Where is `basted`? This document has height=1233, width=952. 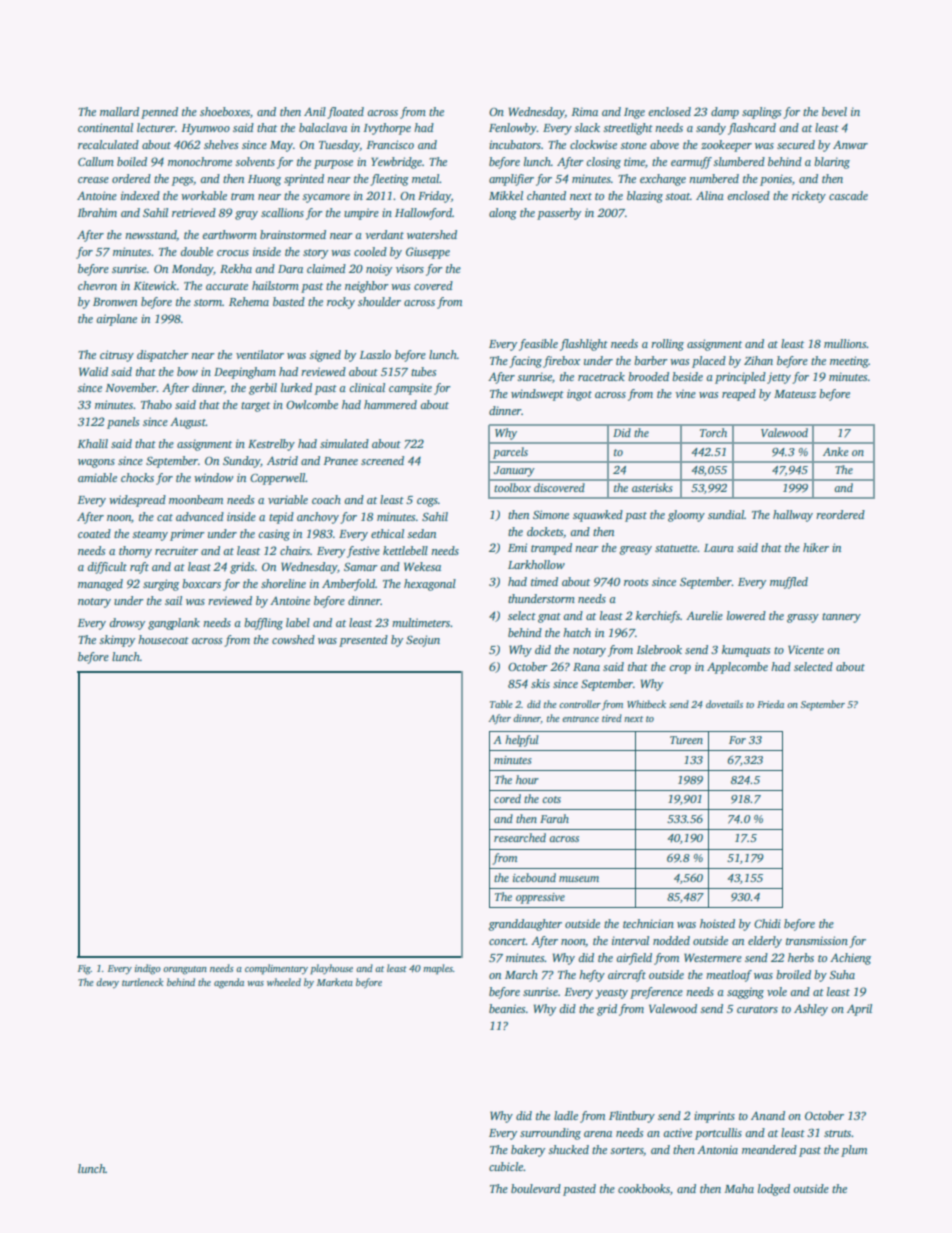 basted is located at coordinates (289, 301).
